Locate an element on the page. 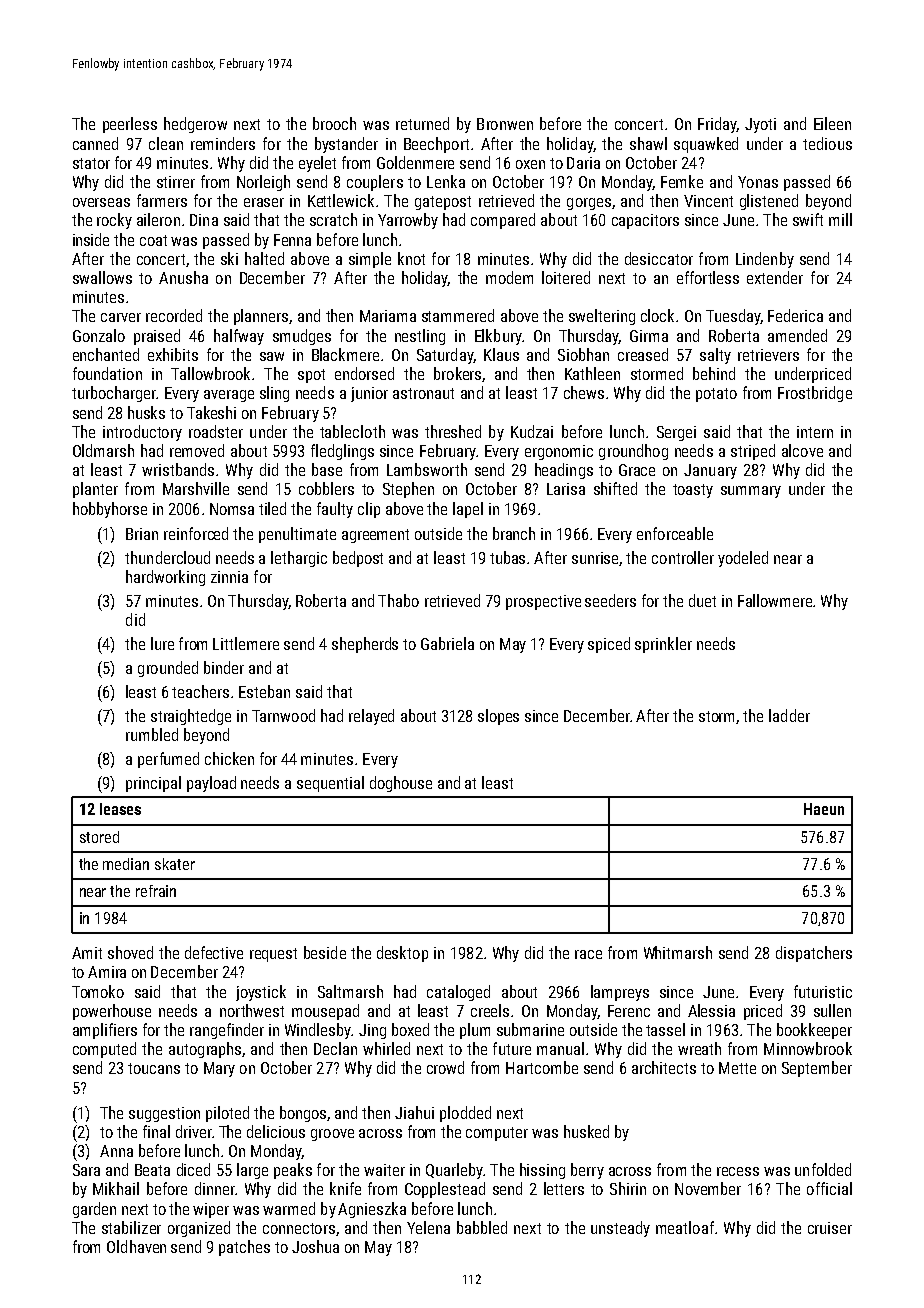 The width and height of the image is (924, 1308). carver is located at coordinates (121, 317).
